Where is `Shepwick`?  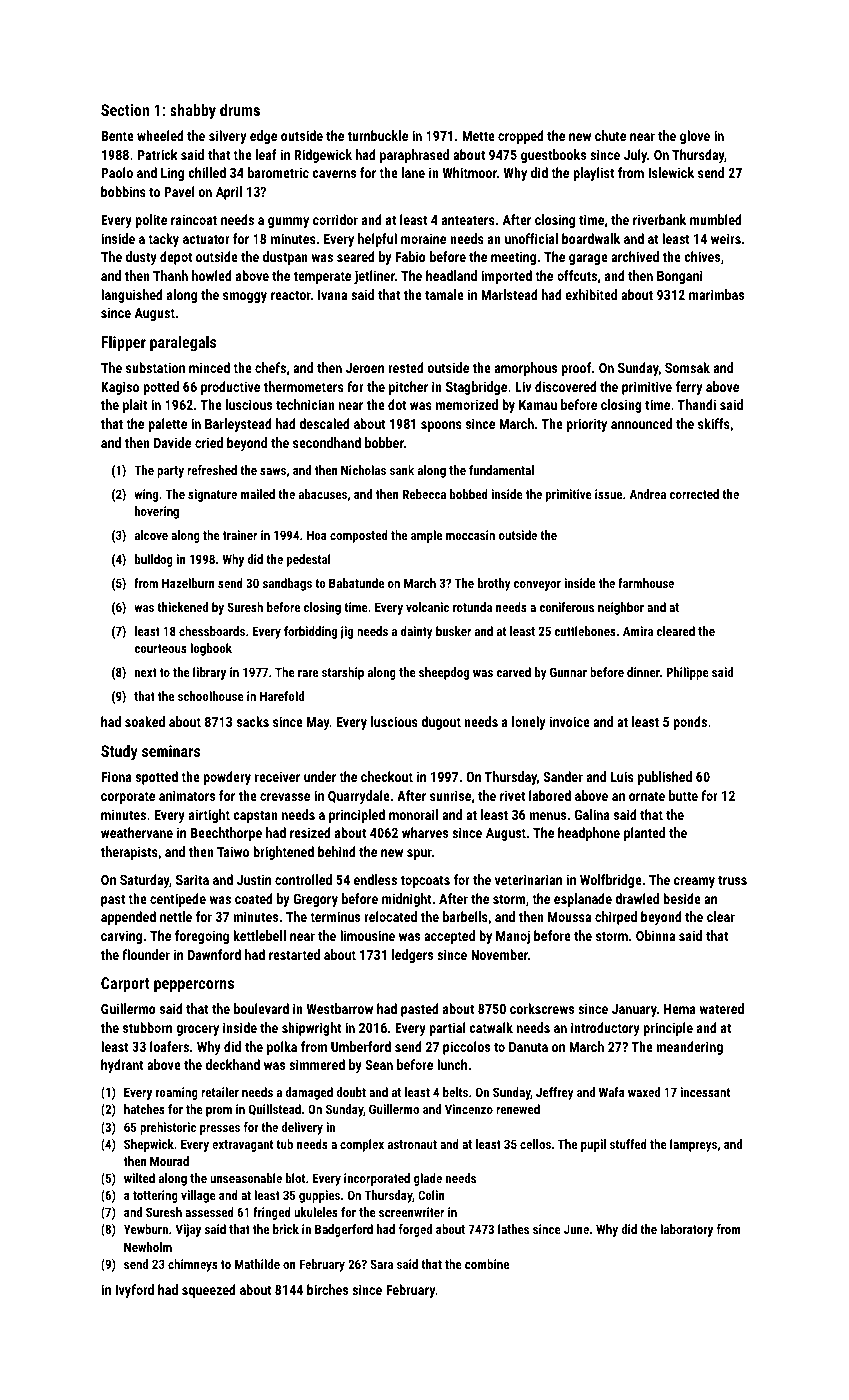 Shepwick is located at coordinates (149, 1145).
